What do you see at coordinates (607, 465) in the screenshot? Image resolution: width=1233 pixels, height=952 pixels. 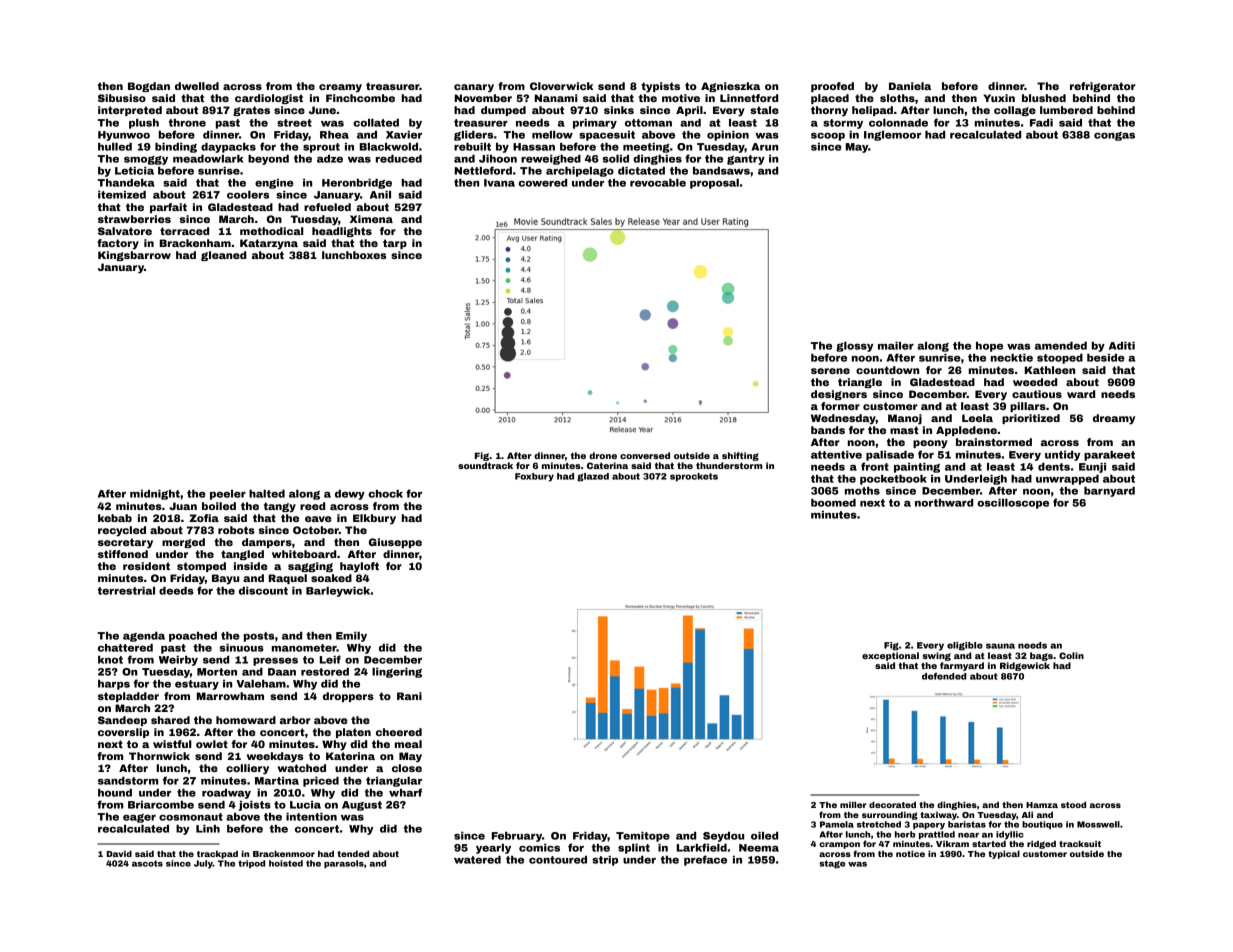 I see `Caterina` at bounding box center [607, 465].
